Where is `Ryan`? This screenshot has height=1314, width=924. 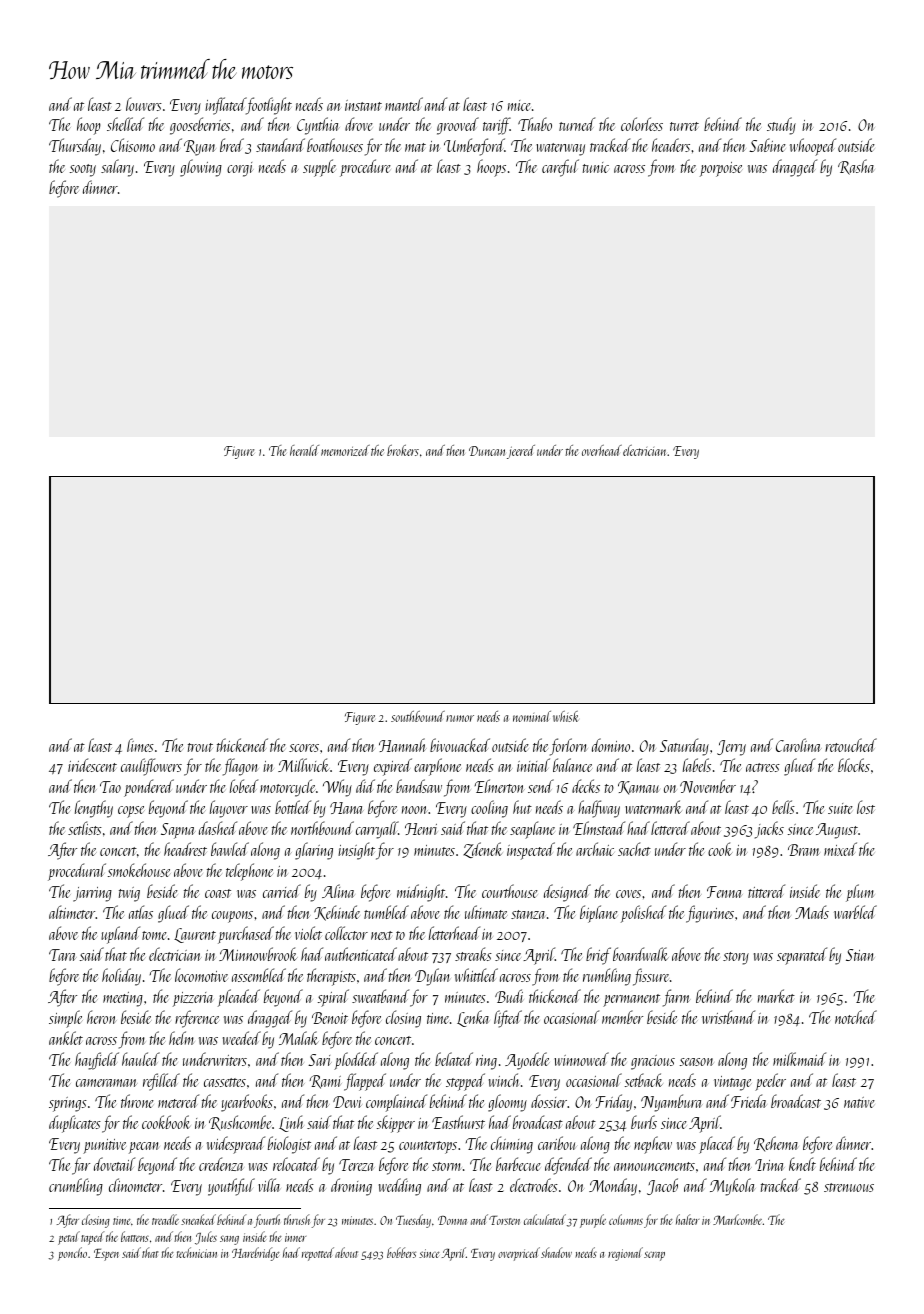 Ryan is located at coordinates (200, 148).
